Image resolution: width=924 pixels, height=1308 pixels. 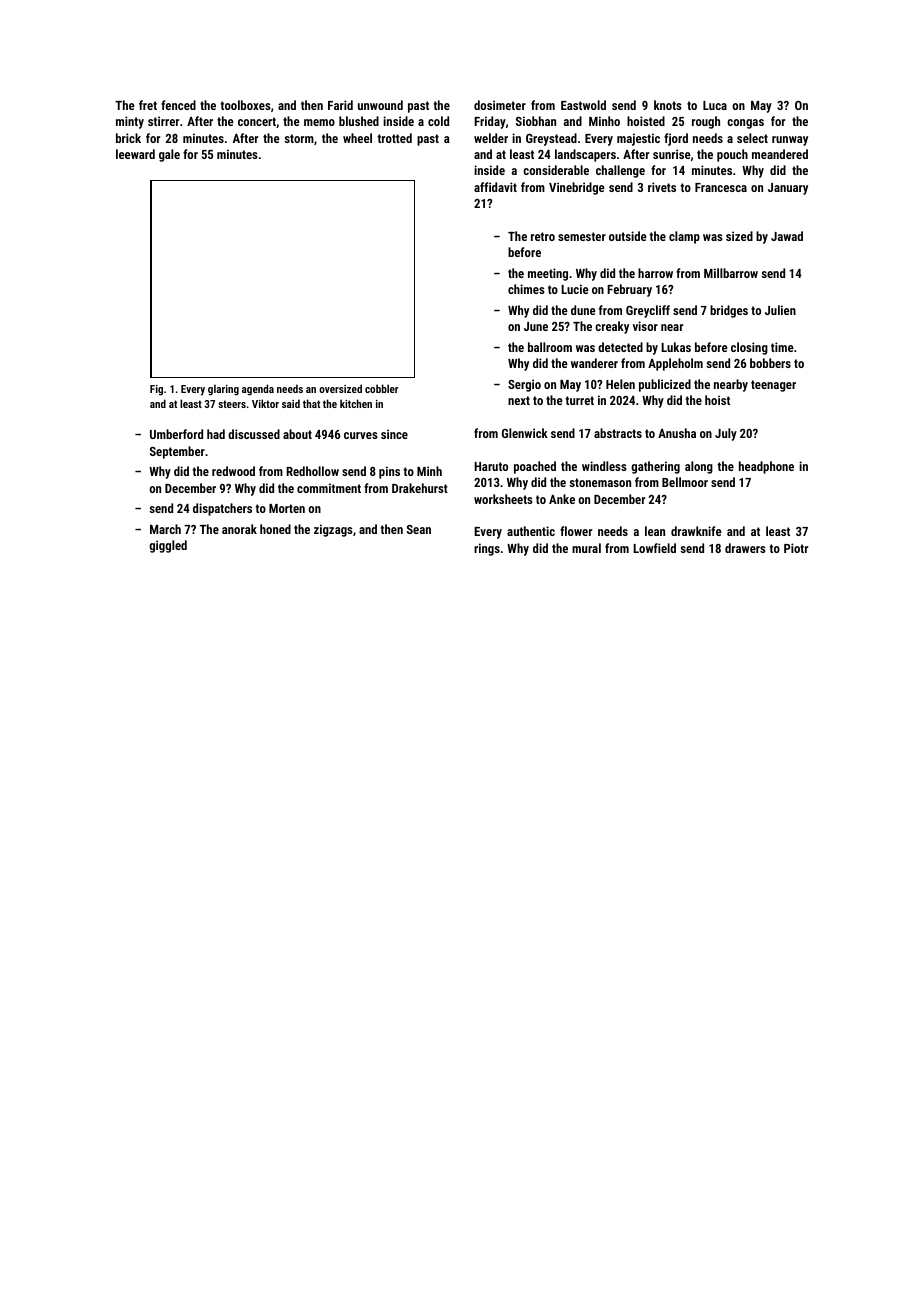 What do you see at coordinates (177, 452) in the screenshot?
I see `September` at bounding box center [177, 452].
